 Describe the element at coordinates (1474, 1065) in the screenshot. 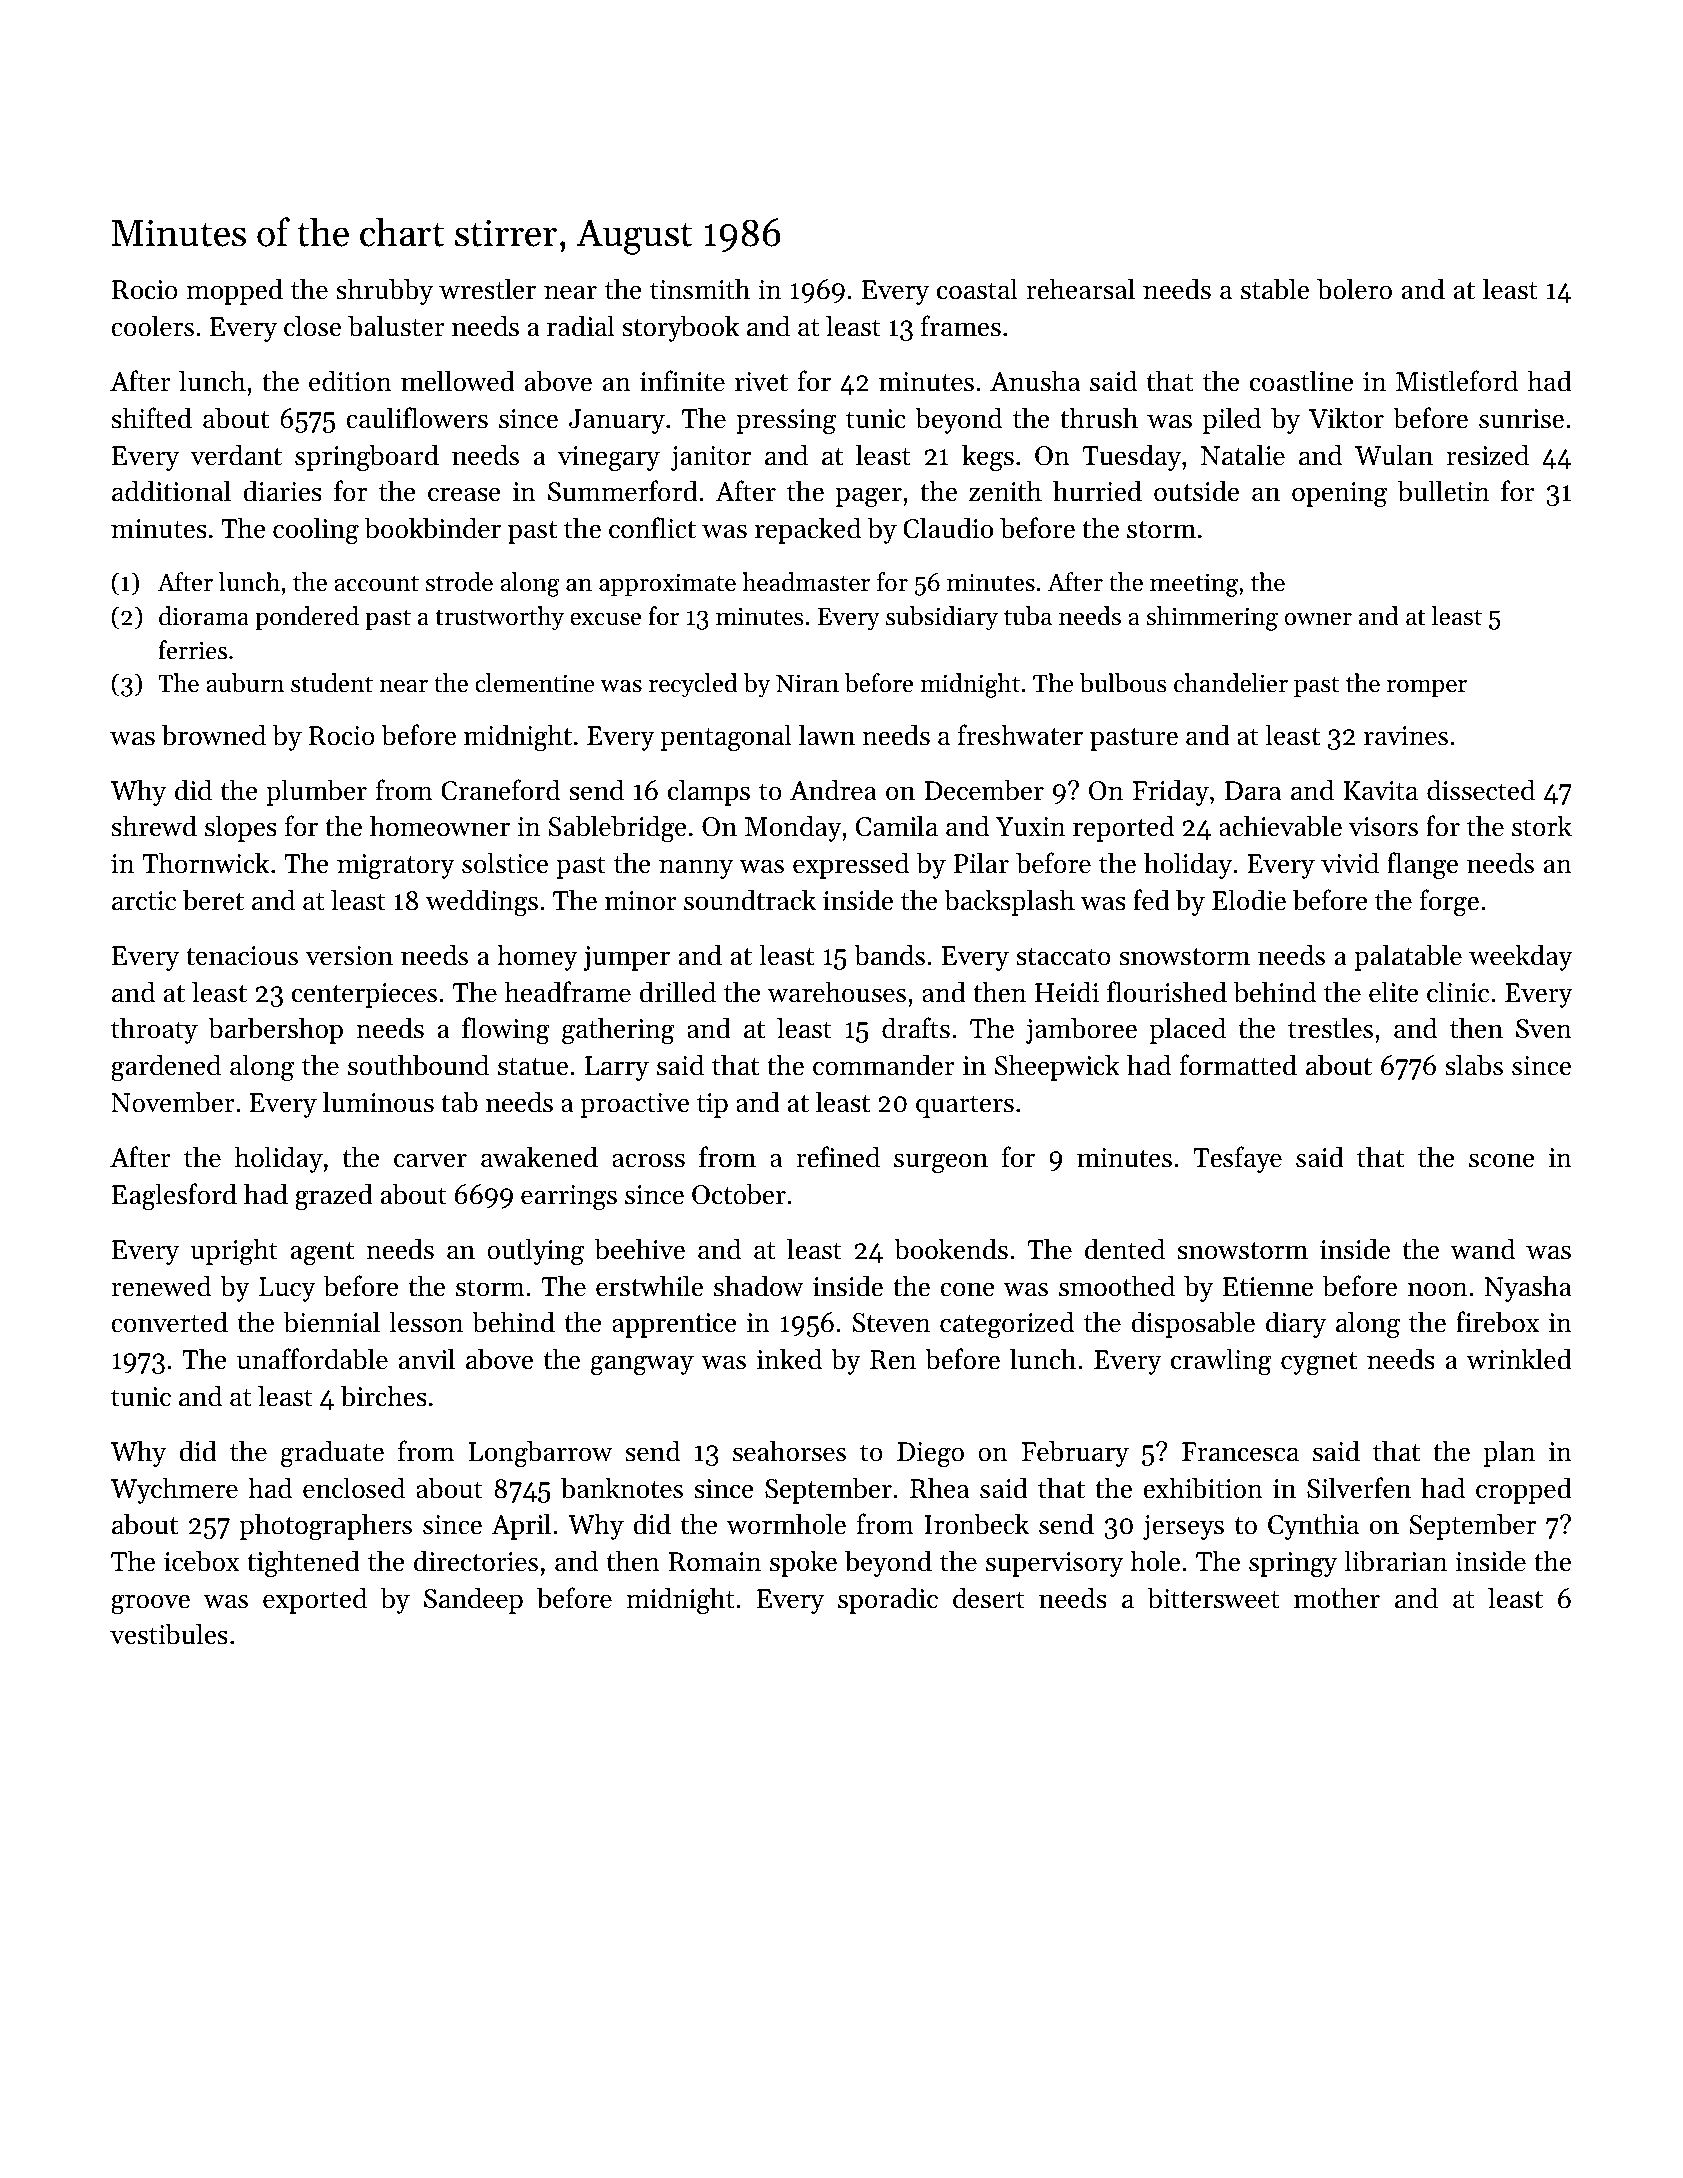

I see `slabs` at that location.
